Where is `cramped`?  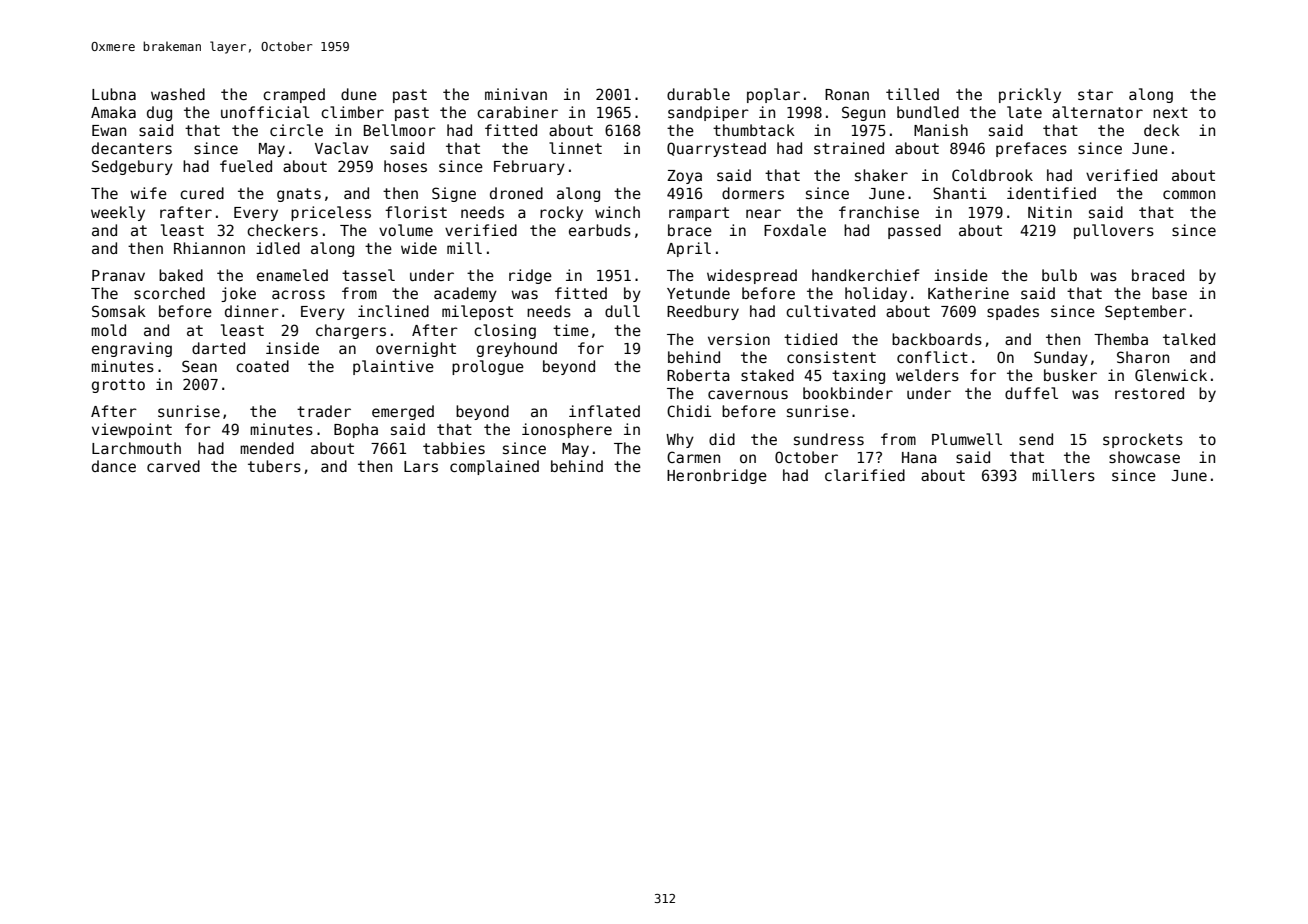 cramped is located at coordinates (294, 95).
